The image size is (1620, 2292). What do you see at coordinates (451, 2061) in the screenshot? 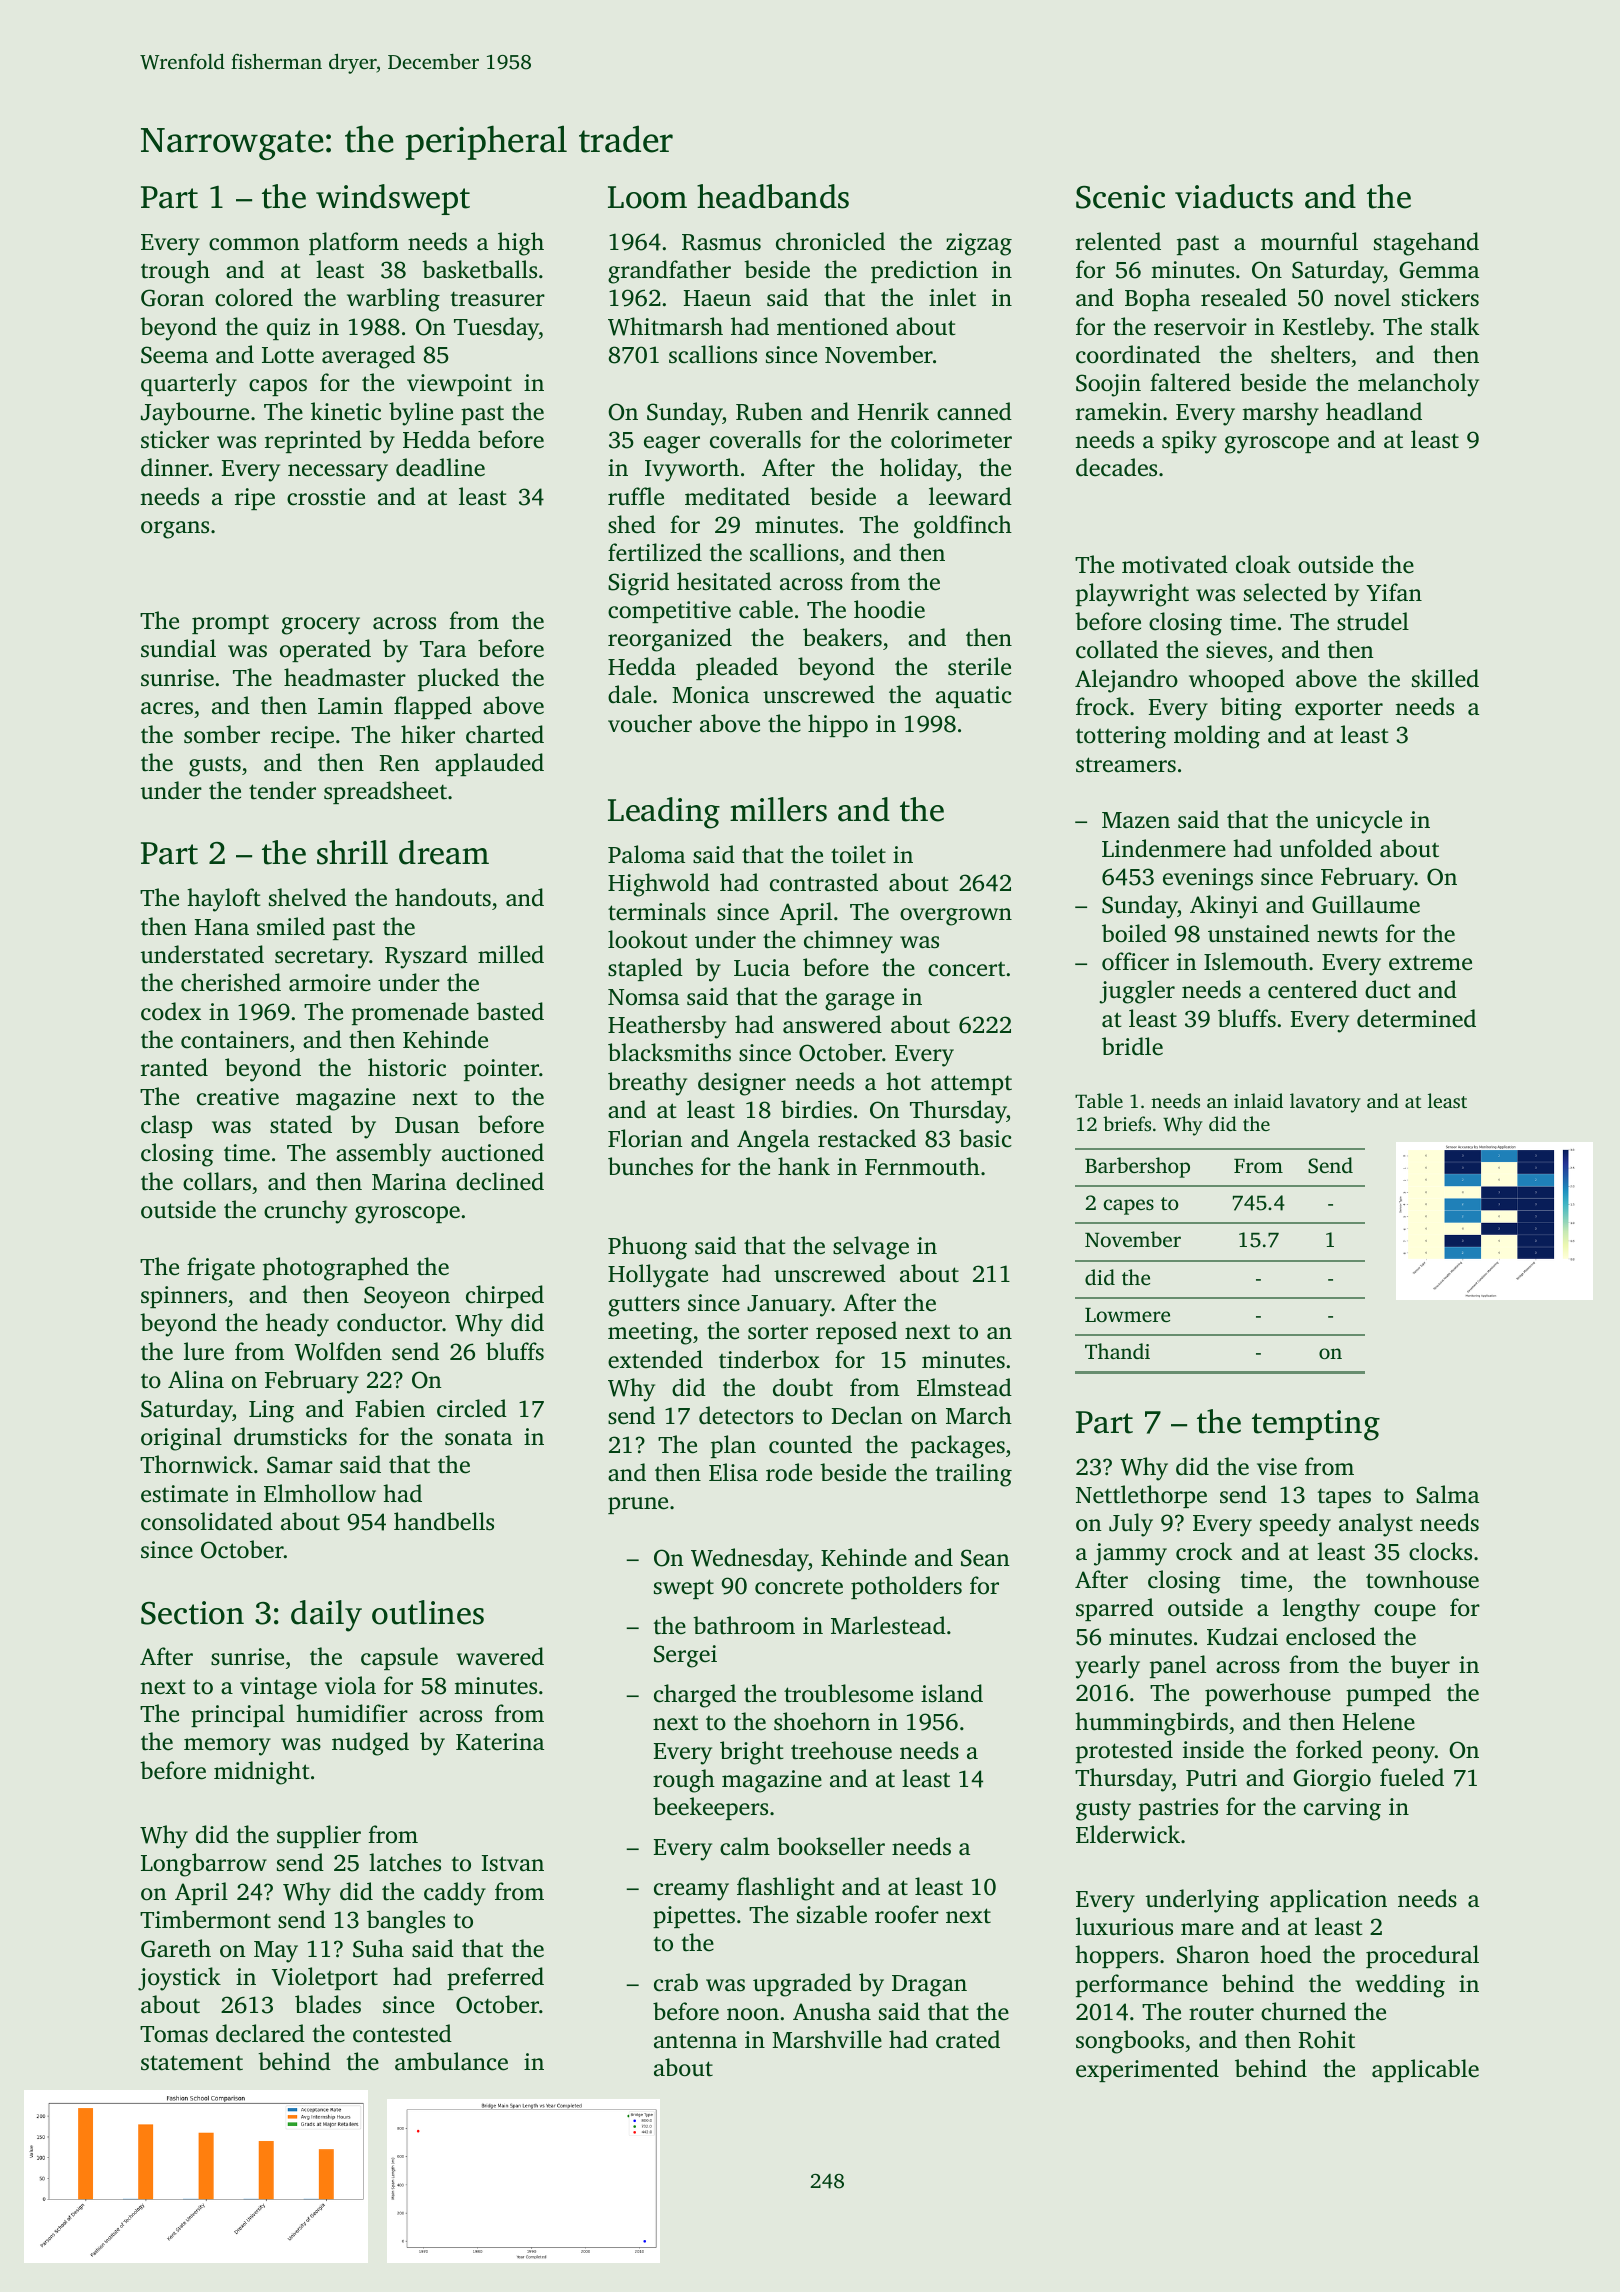
I see `ambulance` at bounding box center [451, 2061].
